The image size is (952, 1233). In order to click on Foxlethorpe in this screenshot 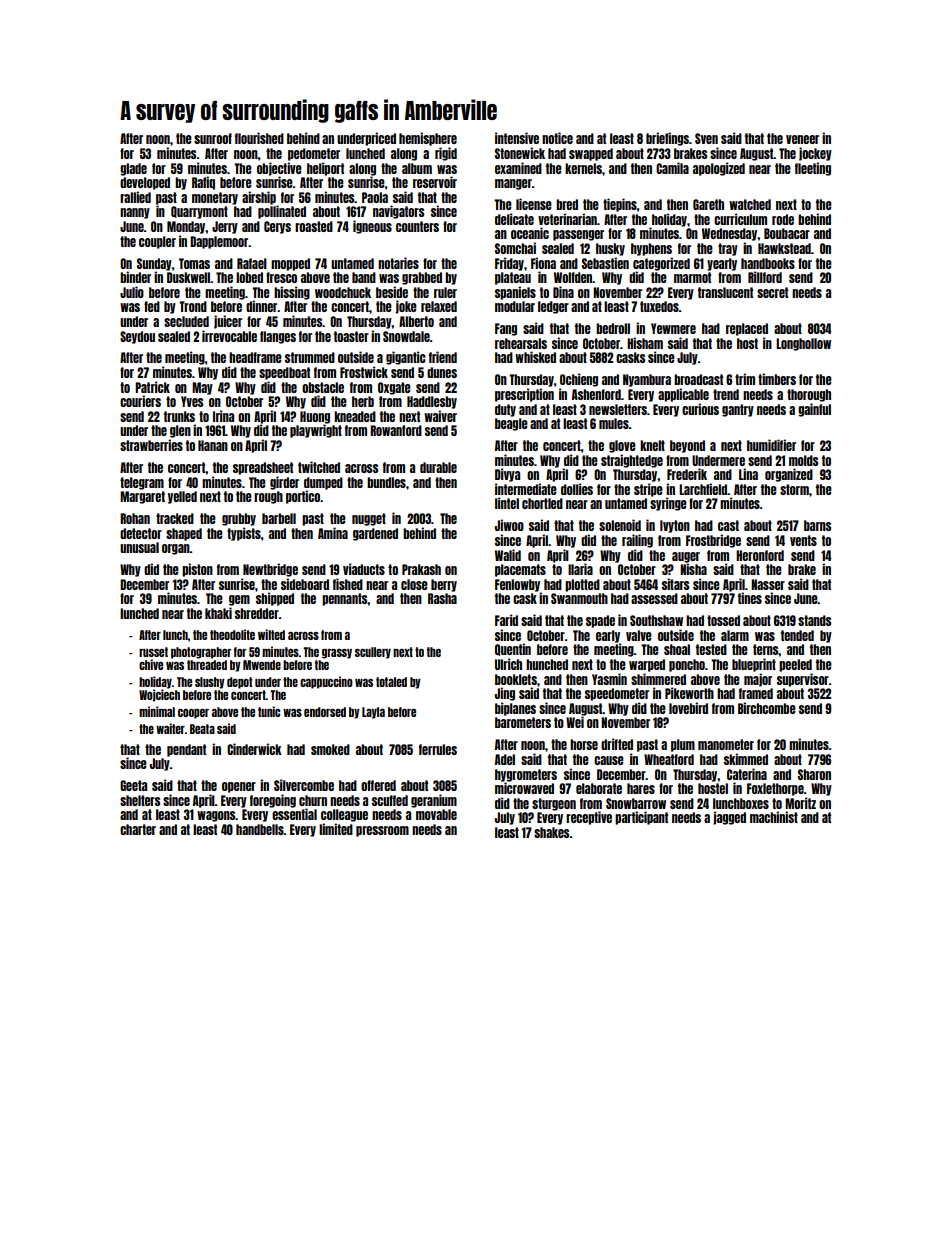, I will do `click(775, 789)`.
